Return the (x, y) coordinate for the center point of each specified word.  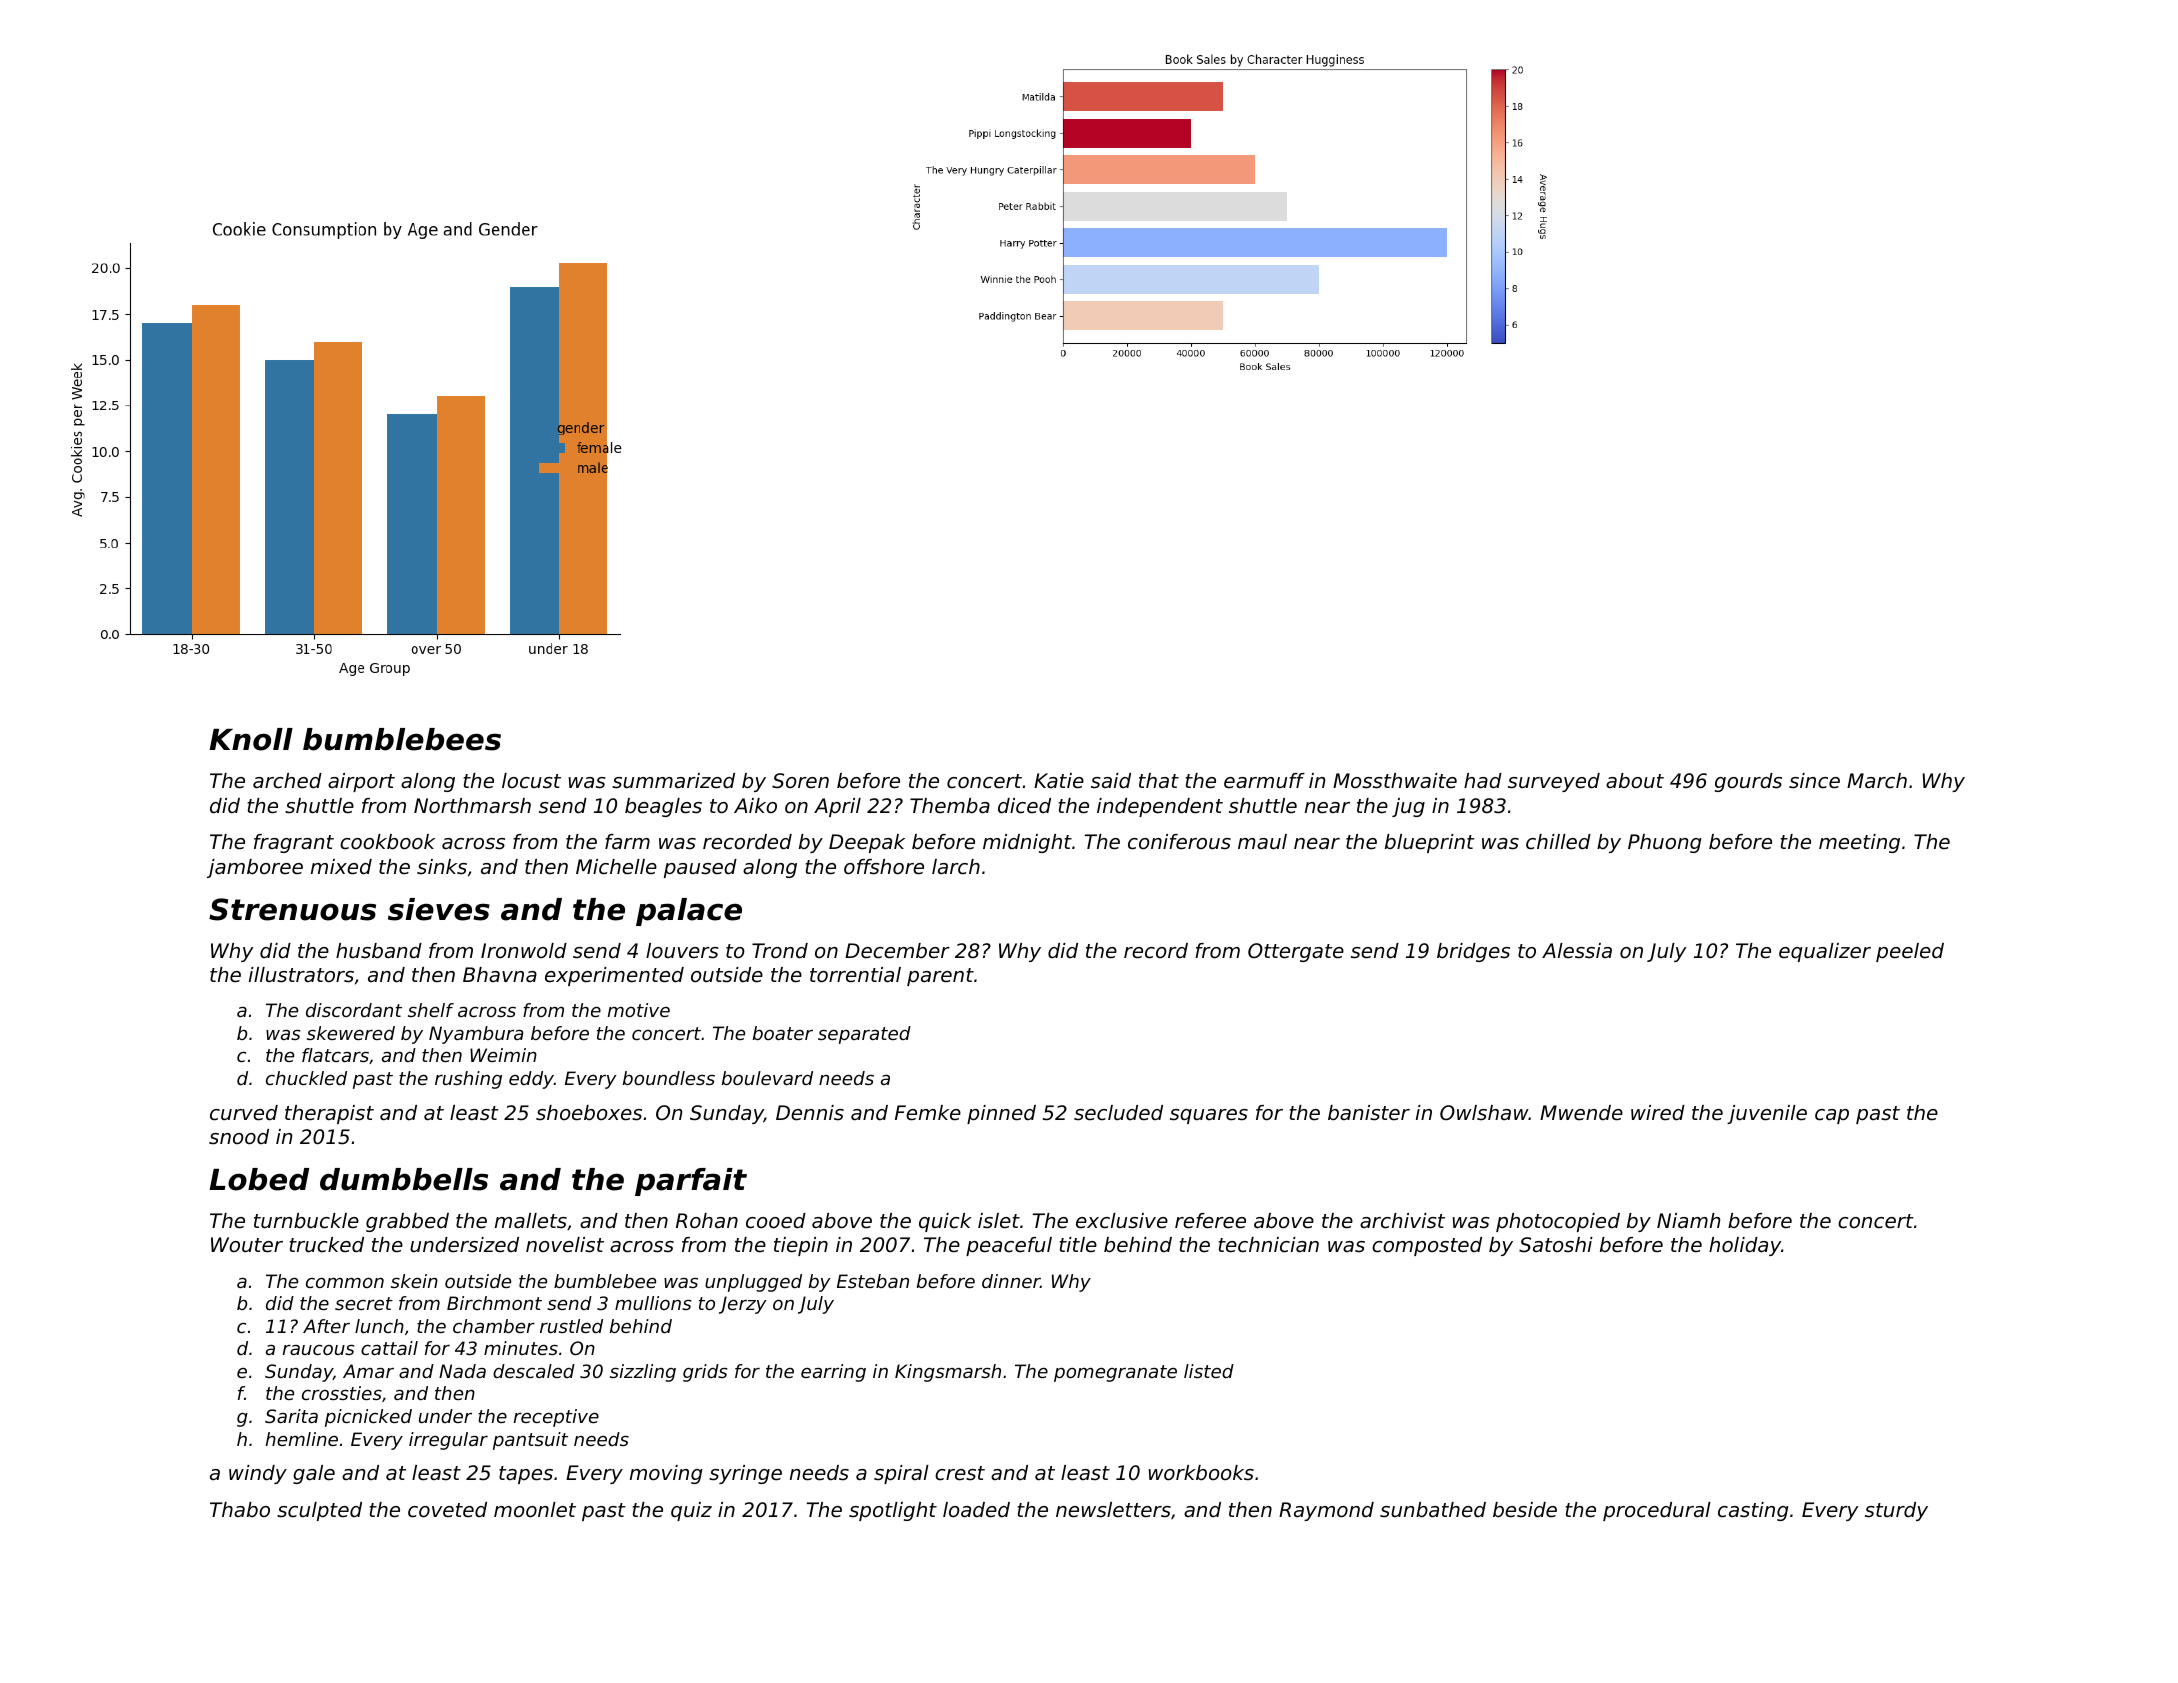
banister (1369, 1113)
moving (666, 1474)
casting (1753, 1511)
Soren (800, 781)
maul (1262, 841)
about (1635, 781)
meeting (1859, 843)
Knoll (251, 739)
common (345, 1283)
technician (1268, 1245)
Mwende (1581, 1113)
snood (239, 1137)
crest (960, 1473)
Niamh (1688, 1220)
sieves (439, 909)
